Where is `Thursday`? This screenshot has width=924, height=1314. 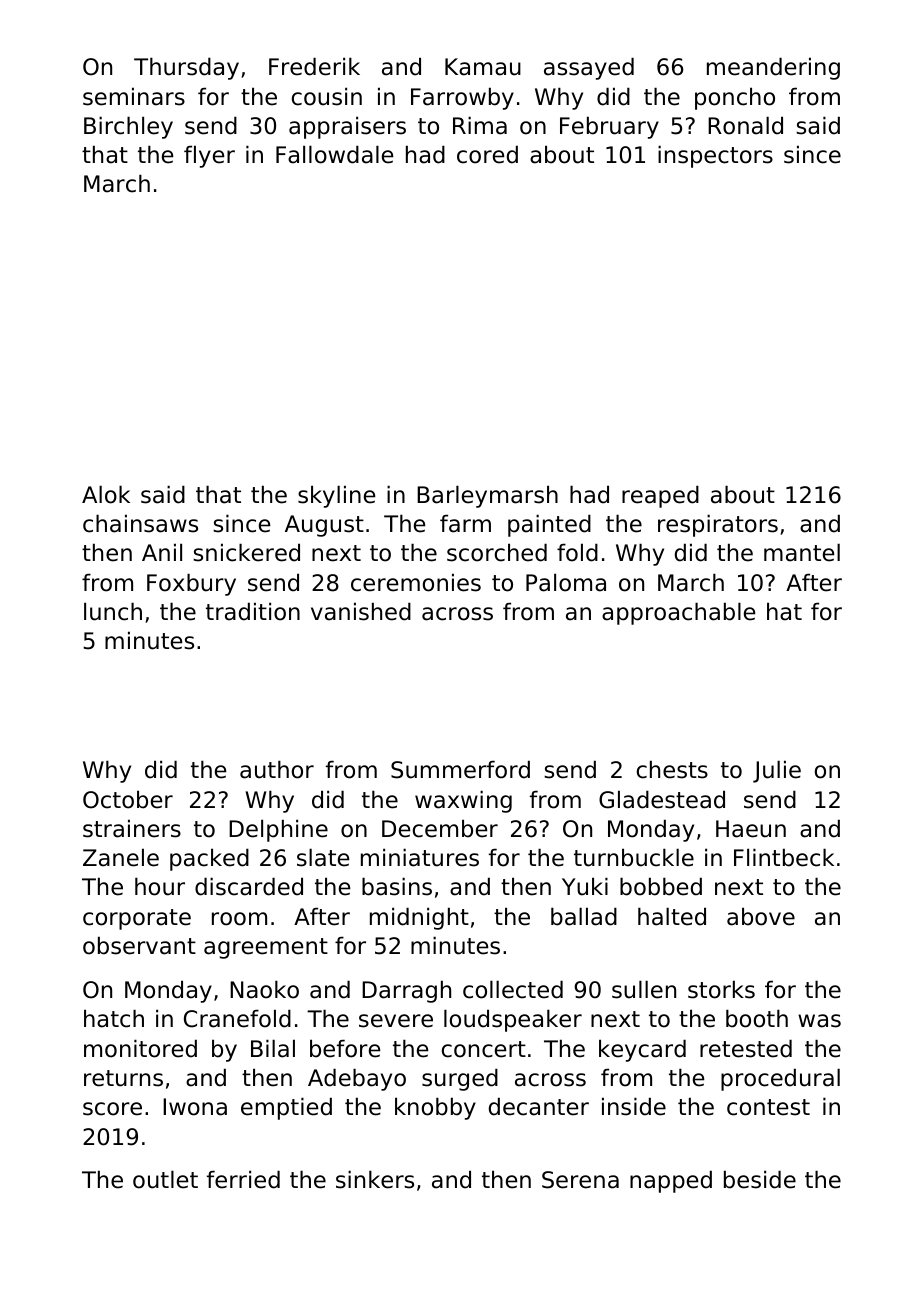
Thursday is located at coordinates (186, 68).
